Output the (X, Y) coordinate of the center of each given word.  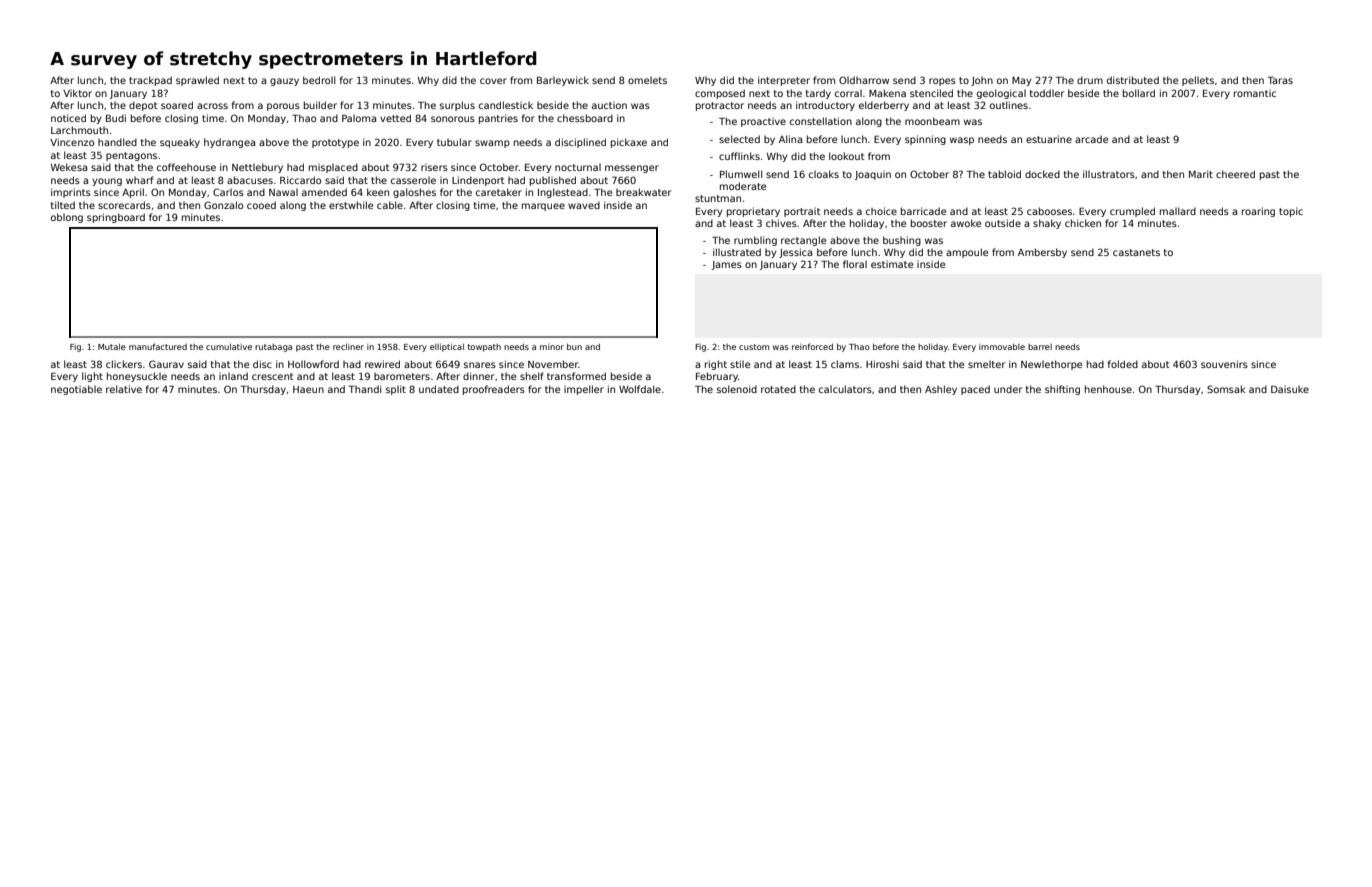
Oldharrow (864, 80)
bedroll (319, 80)
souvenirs (1224, 364)
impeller (584, 390)
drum (1090, 80)
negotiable (76, 390)
